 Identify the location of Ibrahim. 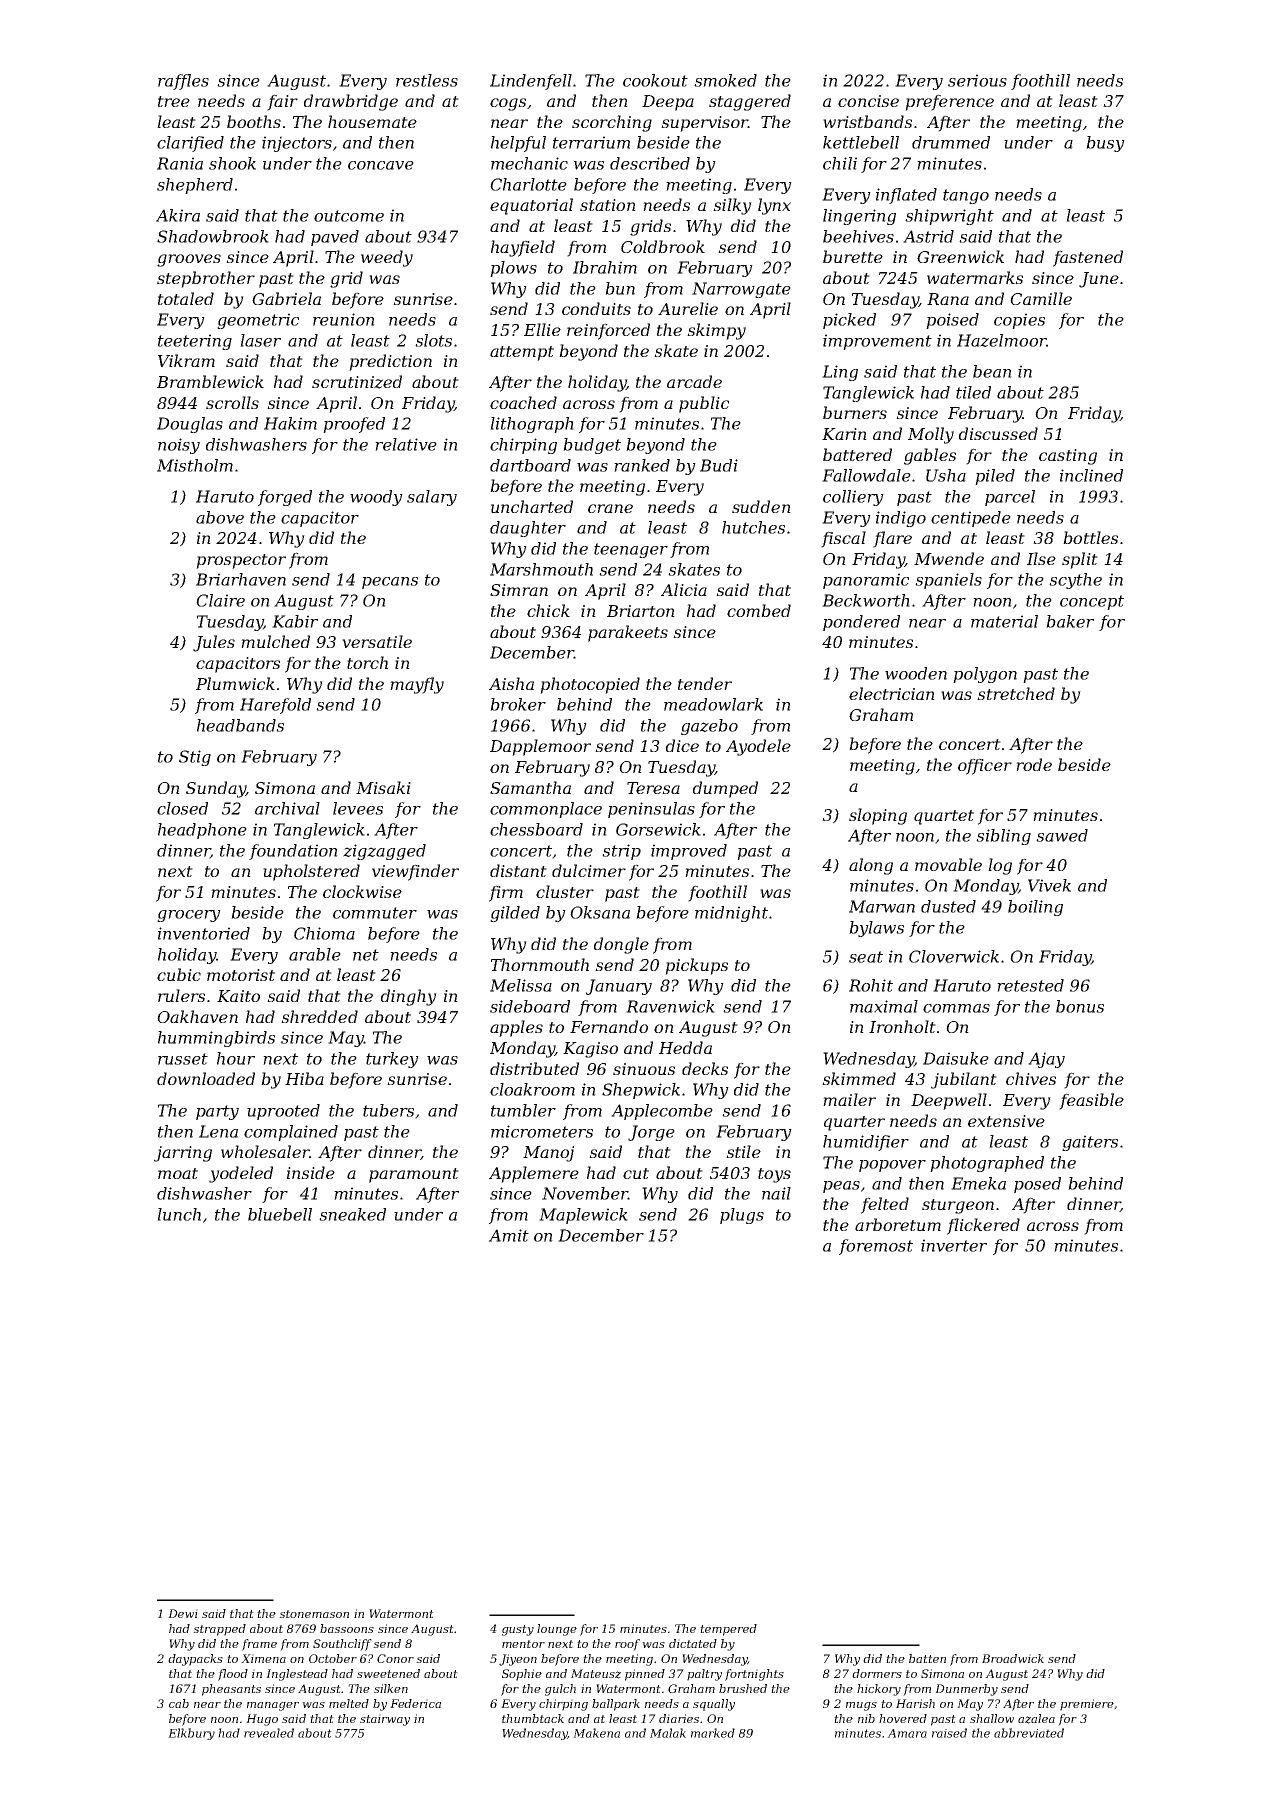
(605, 267).
